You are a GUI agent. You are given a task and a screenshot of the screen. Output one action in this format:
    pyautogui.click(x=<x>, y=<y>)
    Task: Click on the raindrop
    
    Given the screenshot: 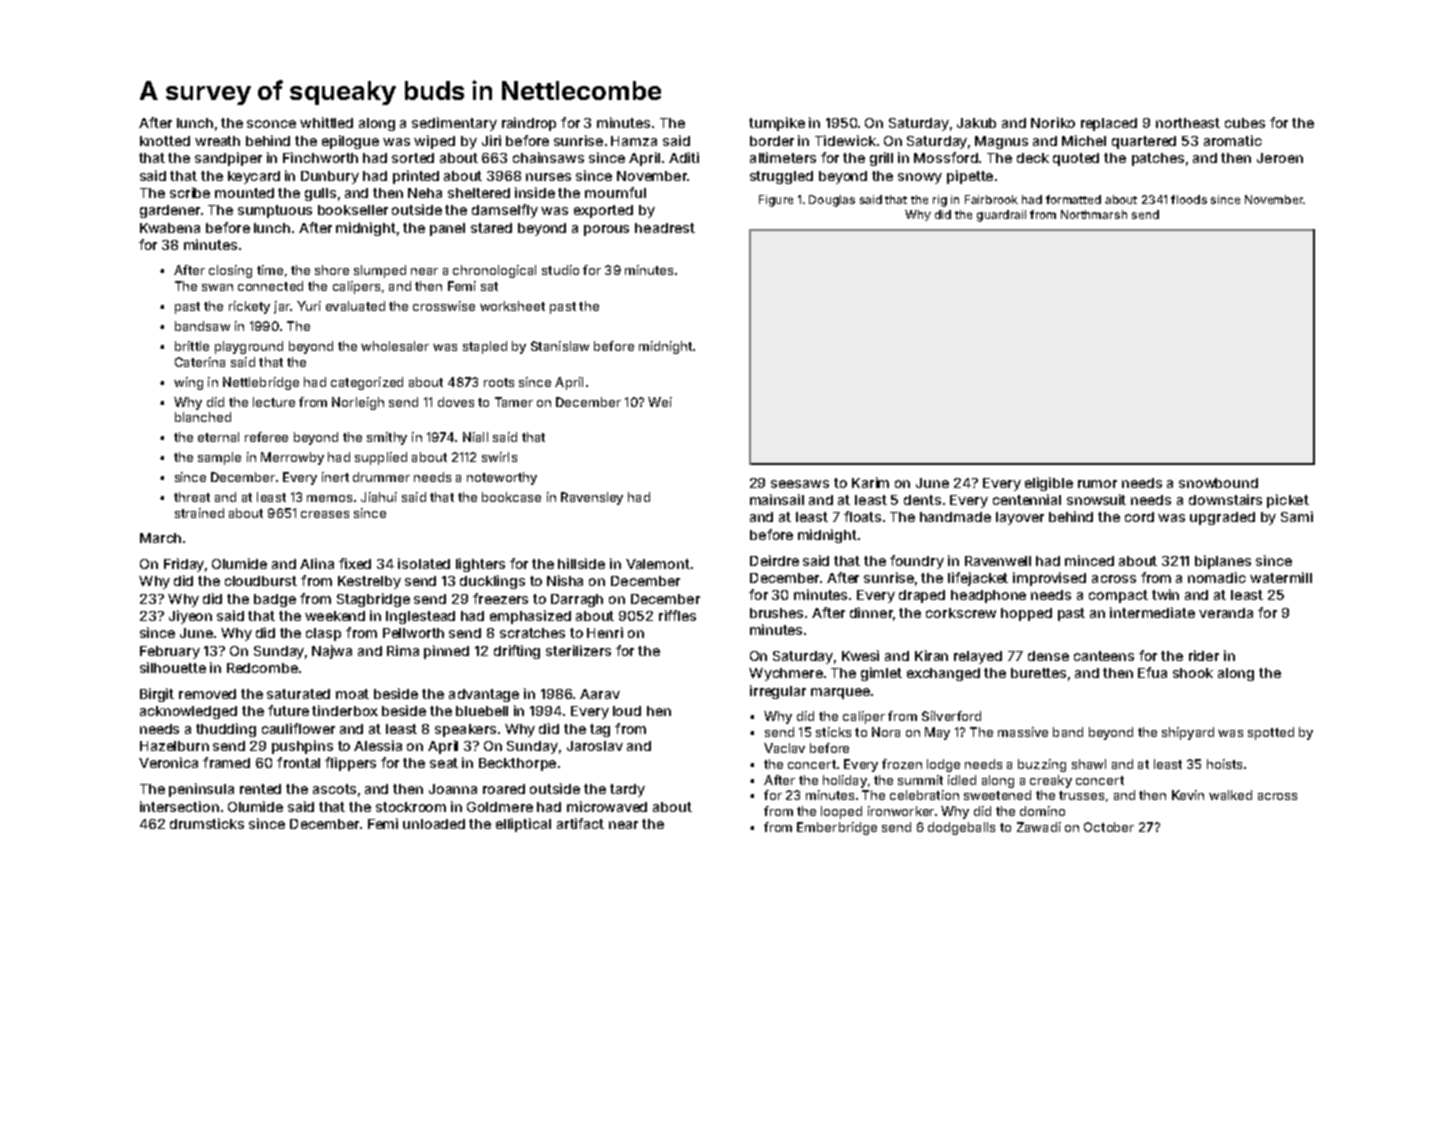 What is the action you would take?
    pyautogui.click(x=529, y=124)
